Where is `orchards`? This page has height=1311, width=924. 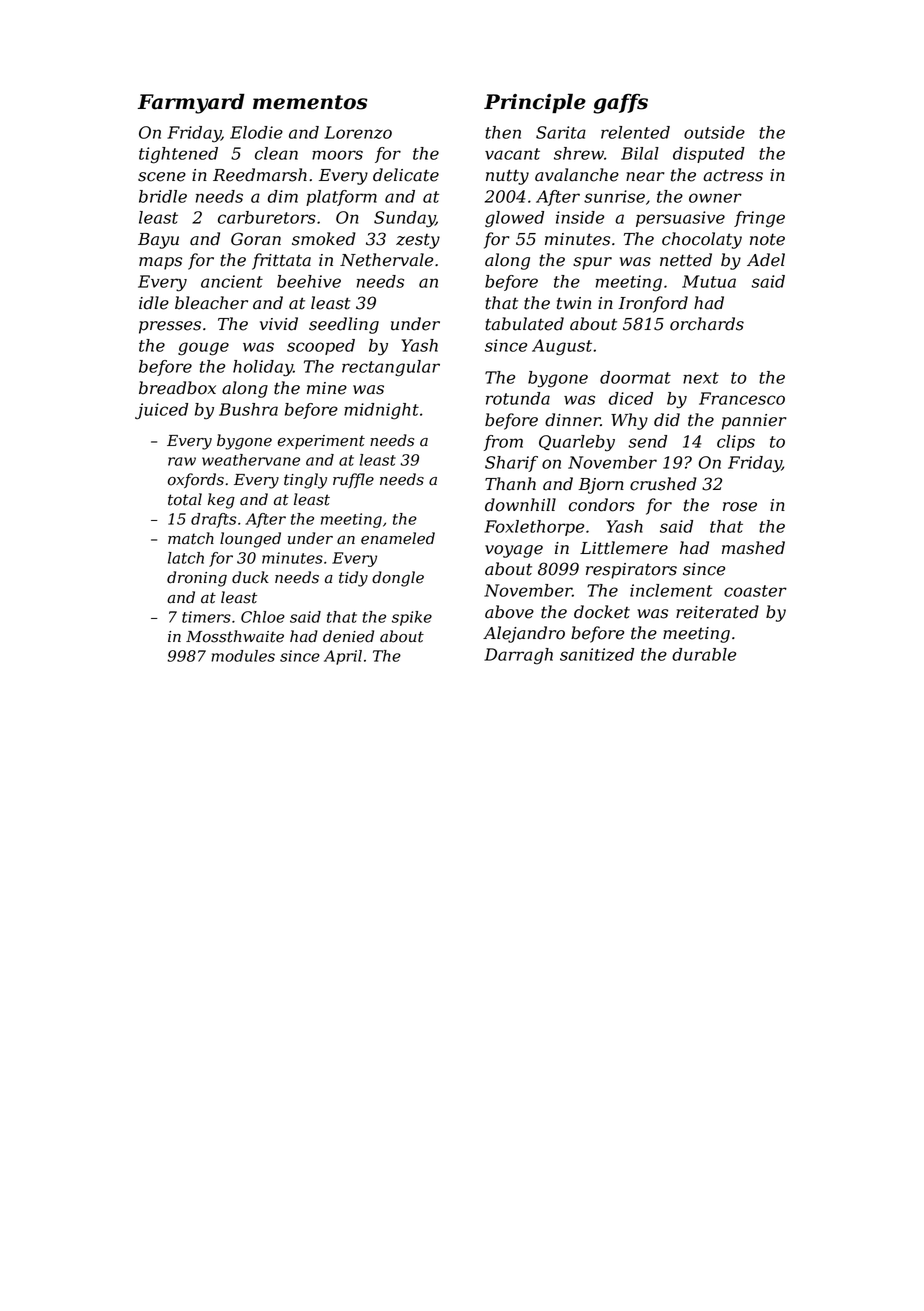 orchards is located at coordinates (707, 324).
